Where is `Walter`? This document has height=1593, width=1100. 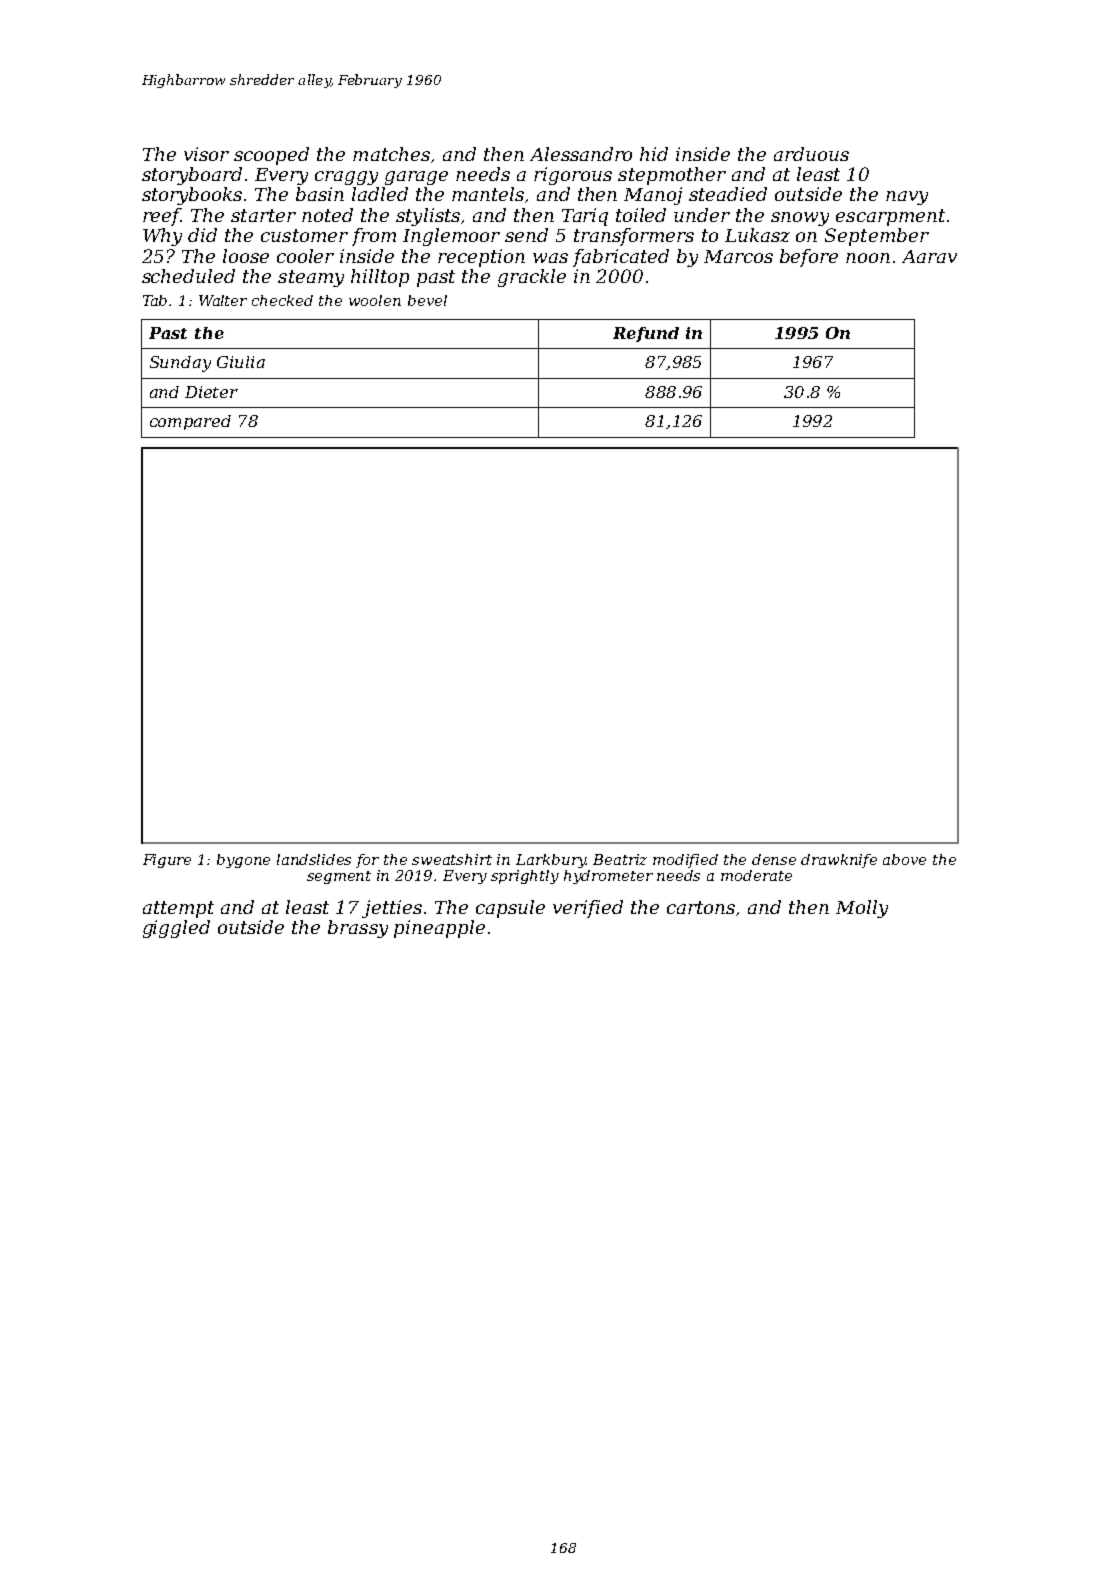
Walter is located at coordinates (223, 300).
